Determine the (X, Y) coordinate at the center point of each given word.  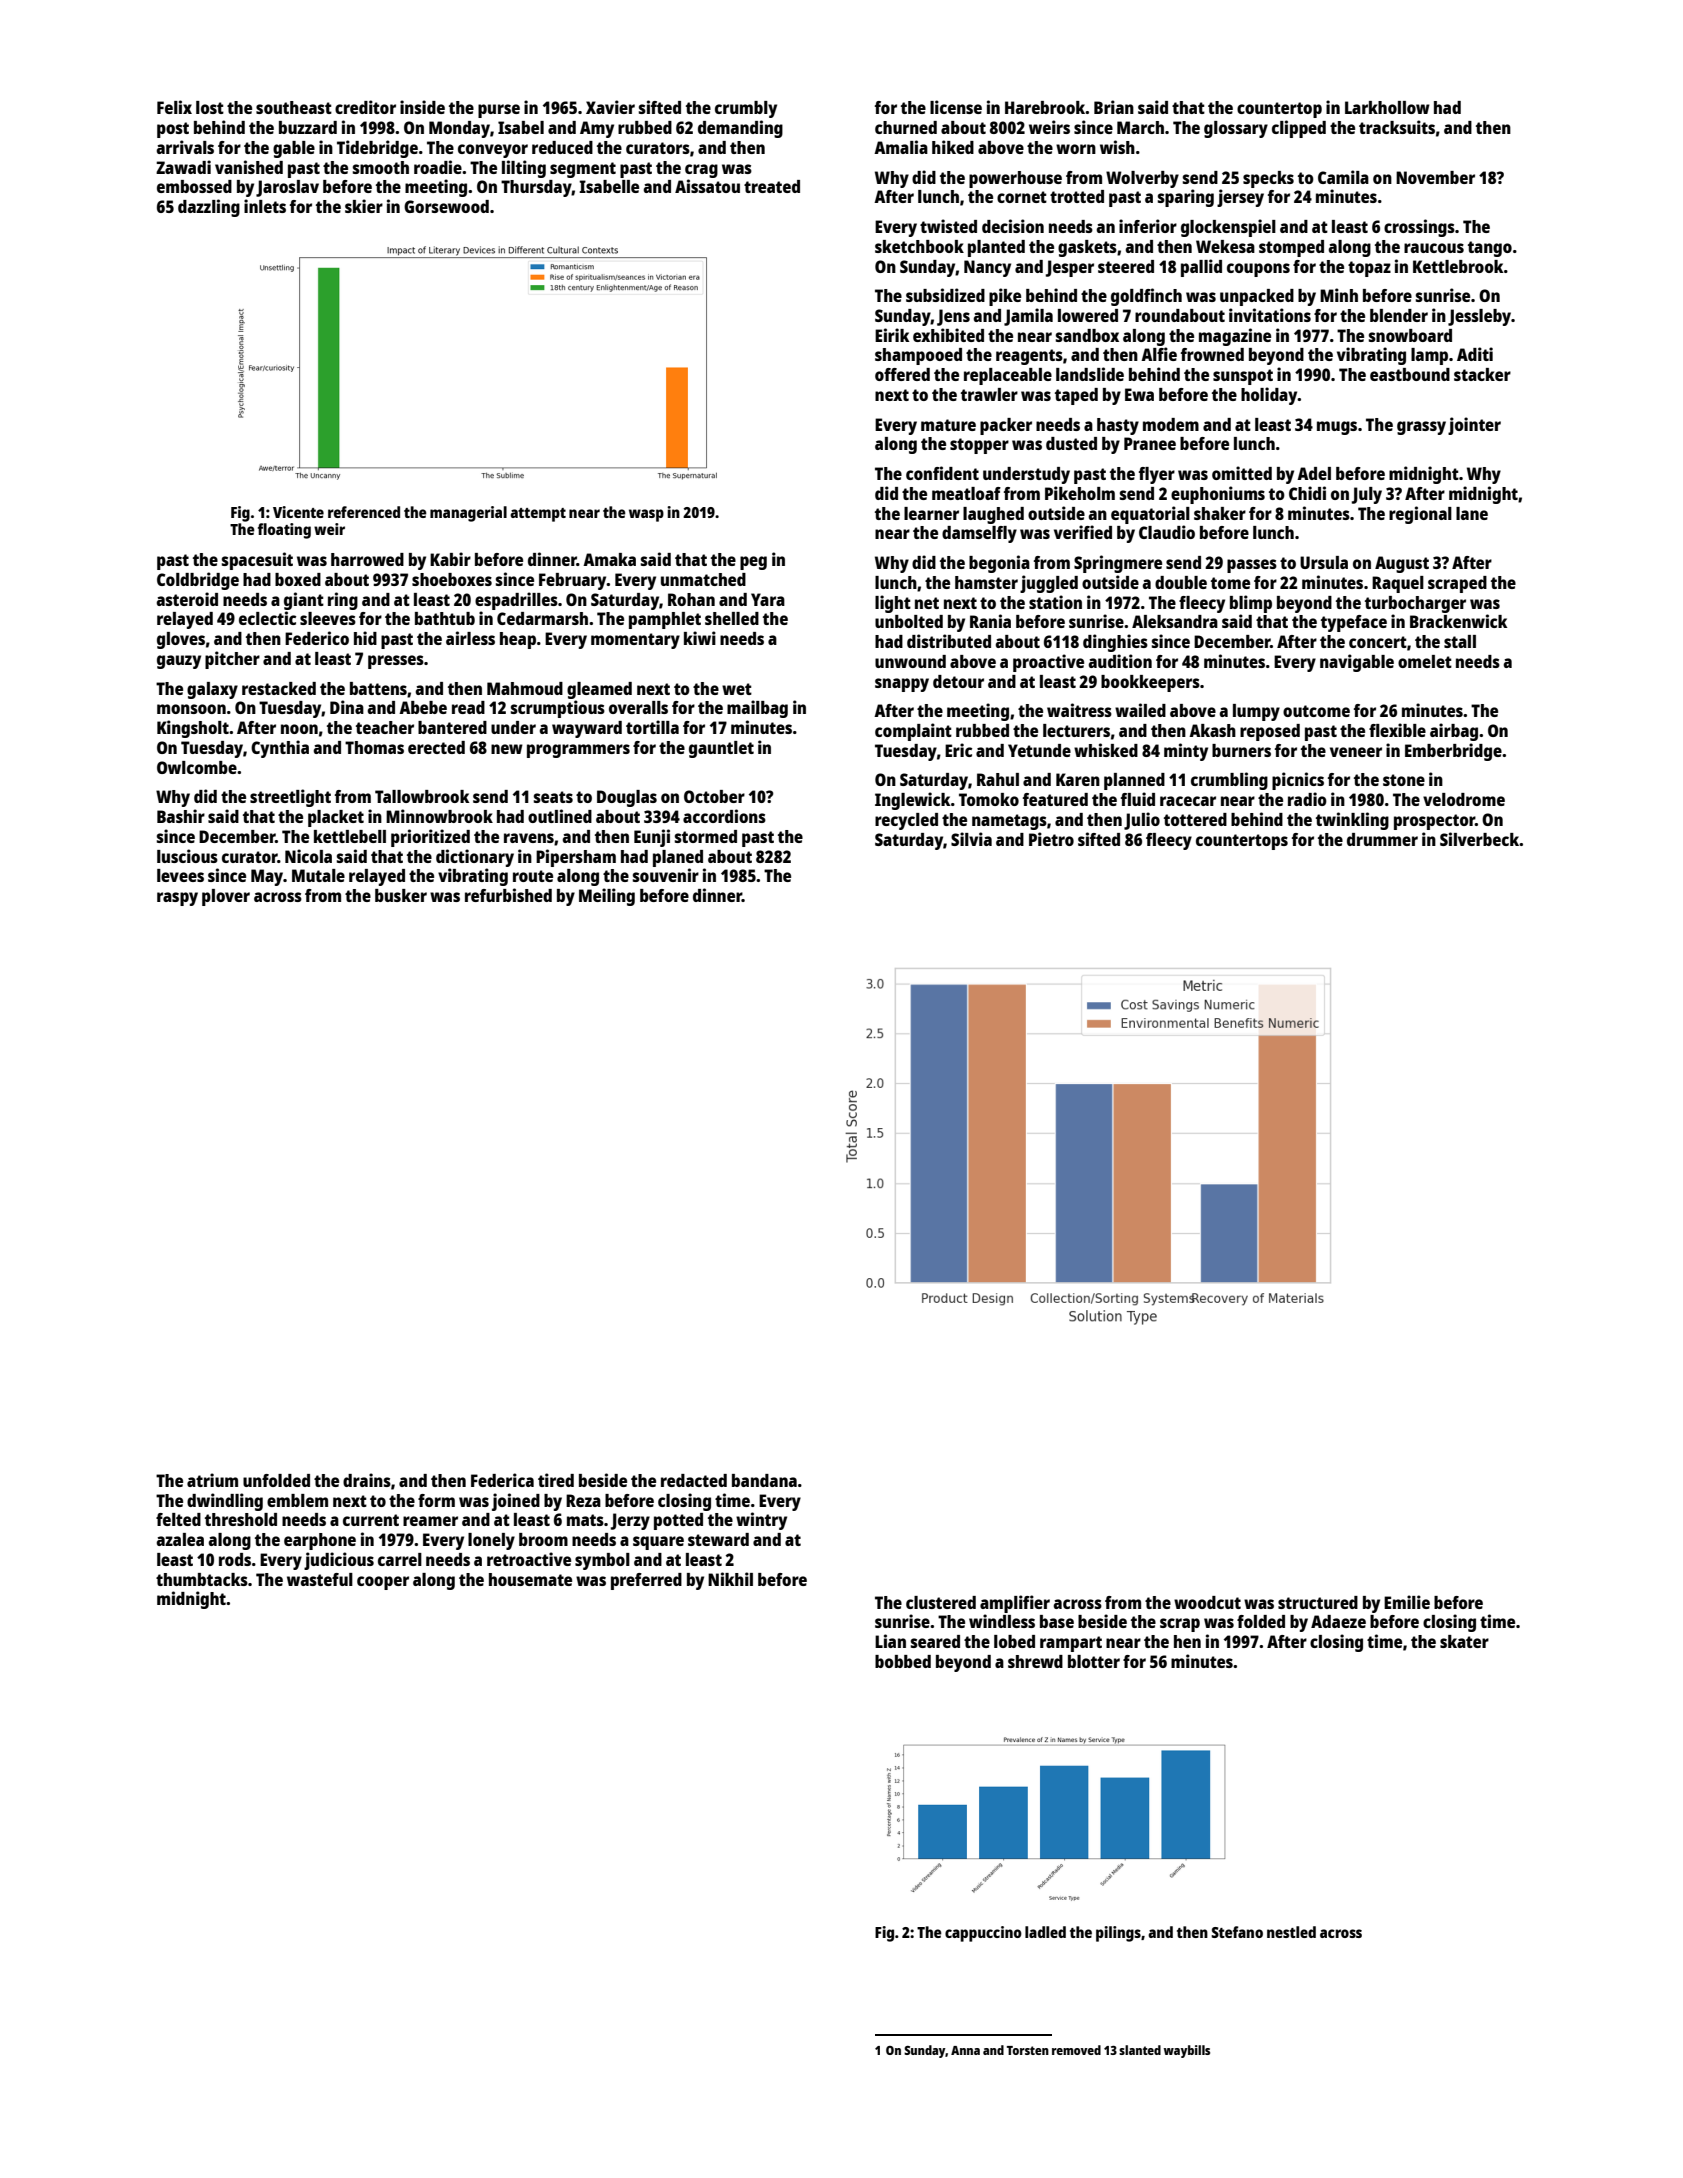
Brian (1114, 107)
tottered (1195, 819)
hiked (953, 147)
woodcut (1207, 1602)
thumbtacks (202, 1579)
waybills (1187, 2051)
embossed (194, 186)
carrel (400, 1559)
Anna (965, 2050)
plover (226, 897)
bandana (764, 1480)
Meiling (607, 897)
